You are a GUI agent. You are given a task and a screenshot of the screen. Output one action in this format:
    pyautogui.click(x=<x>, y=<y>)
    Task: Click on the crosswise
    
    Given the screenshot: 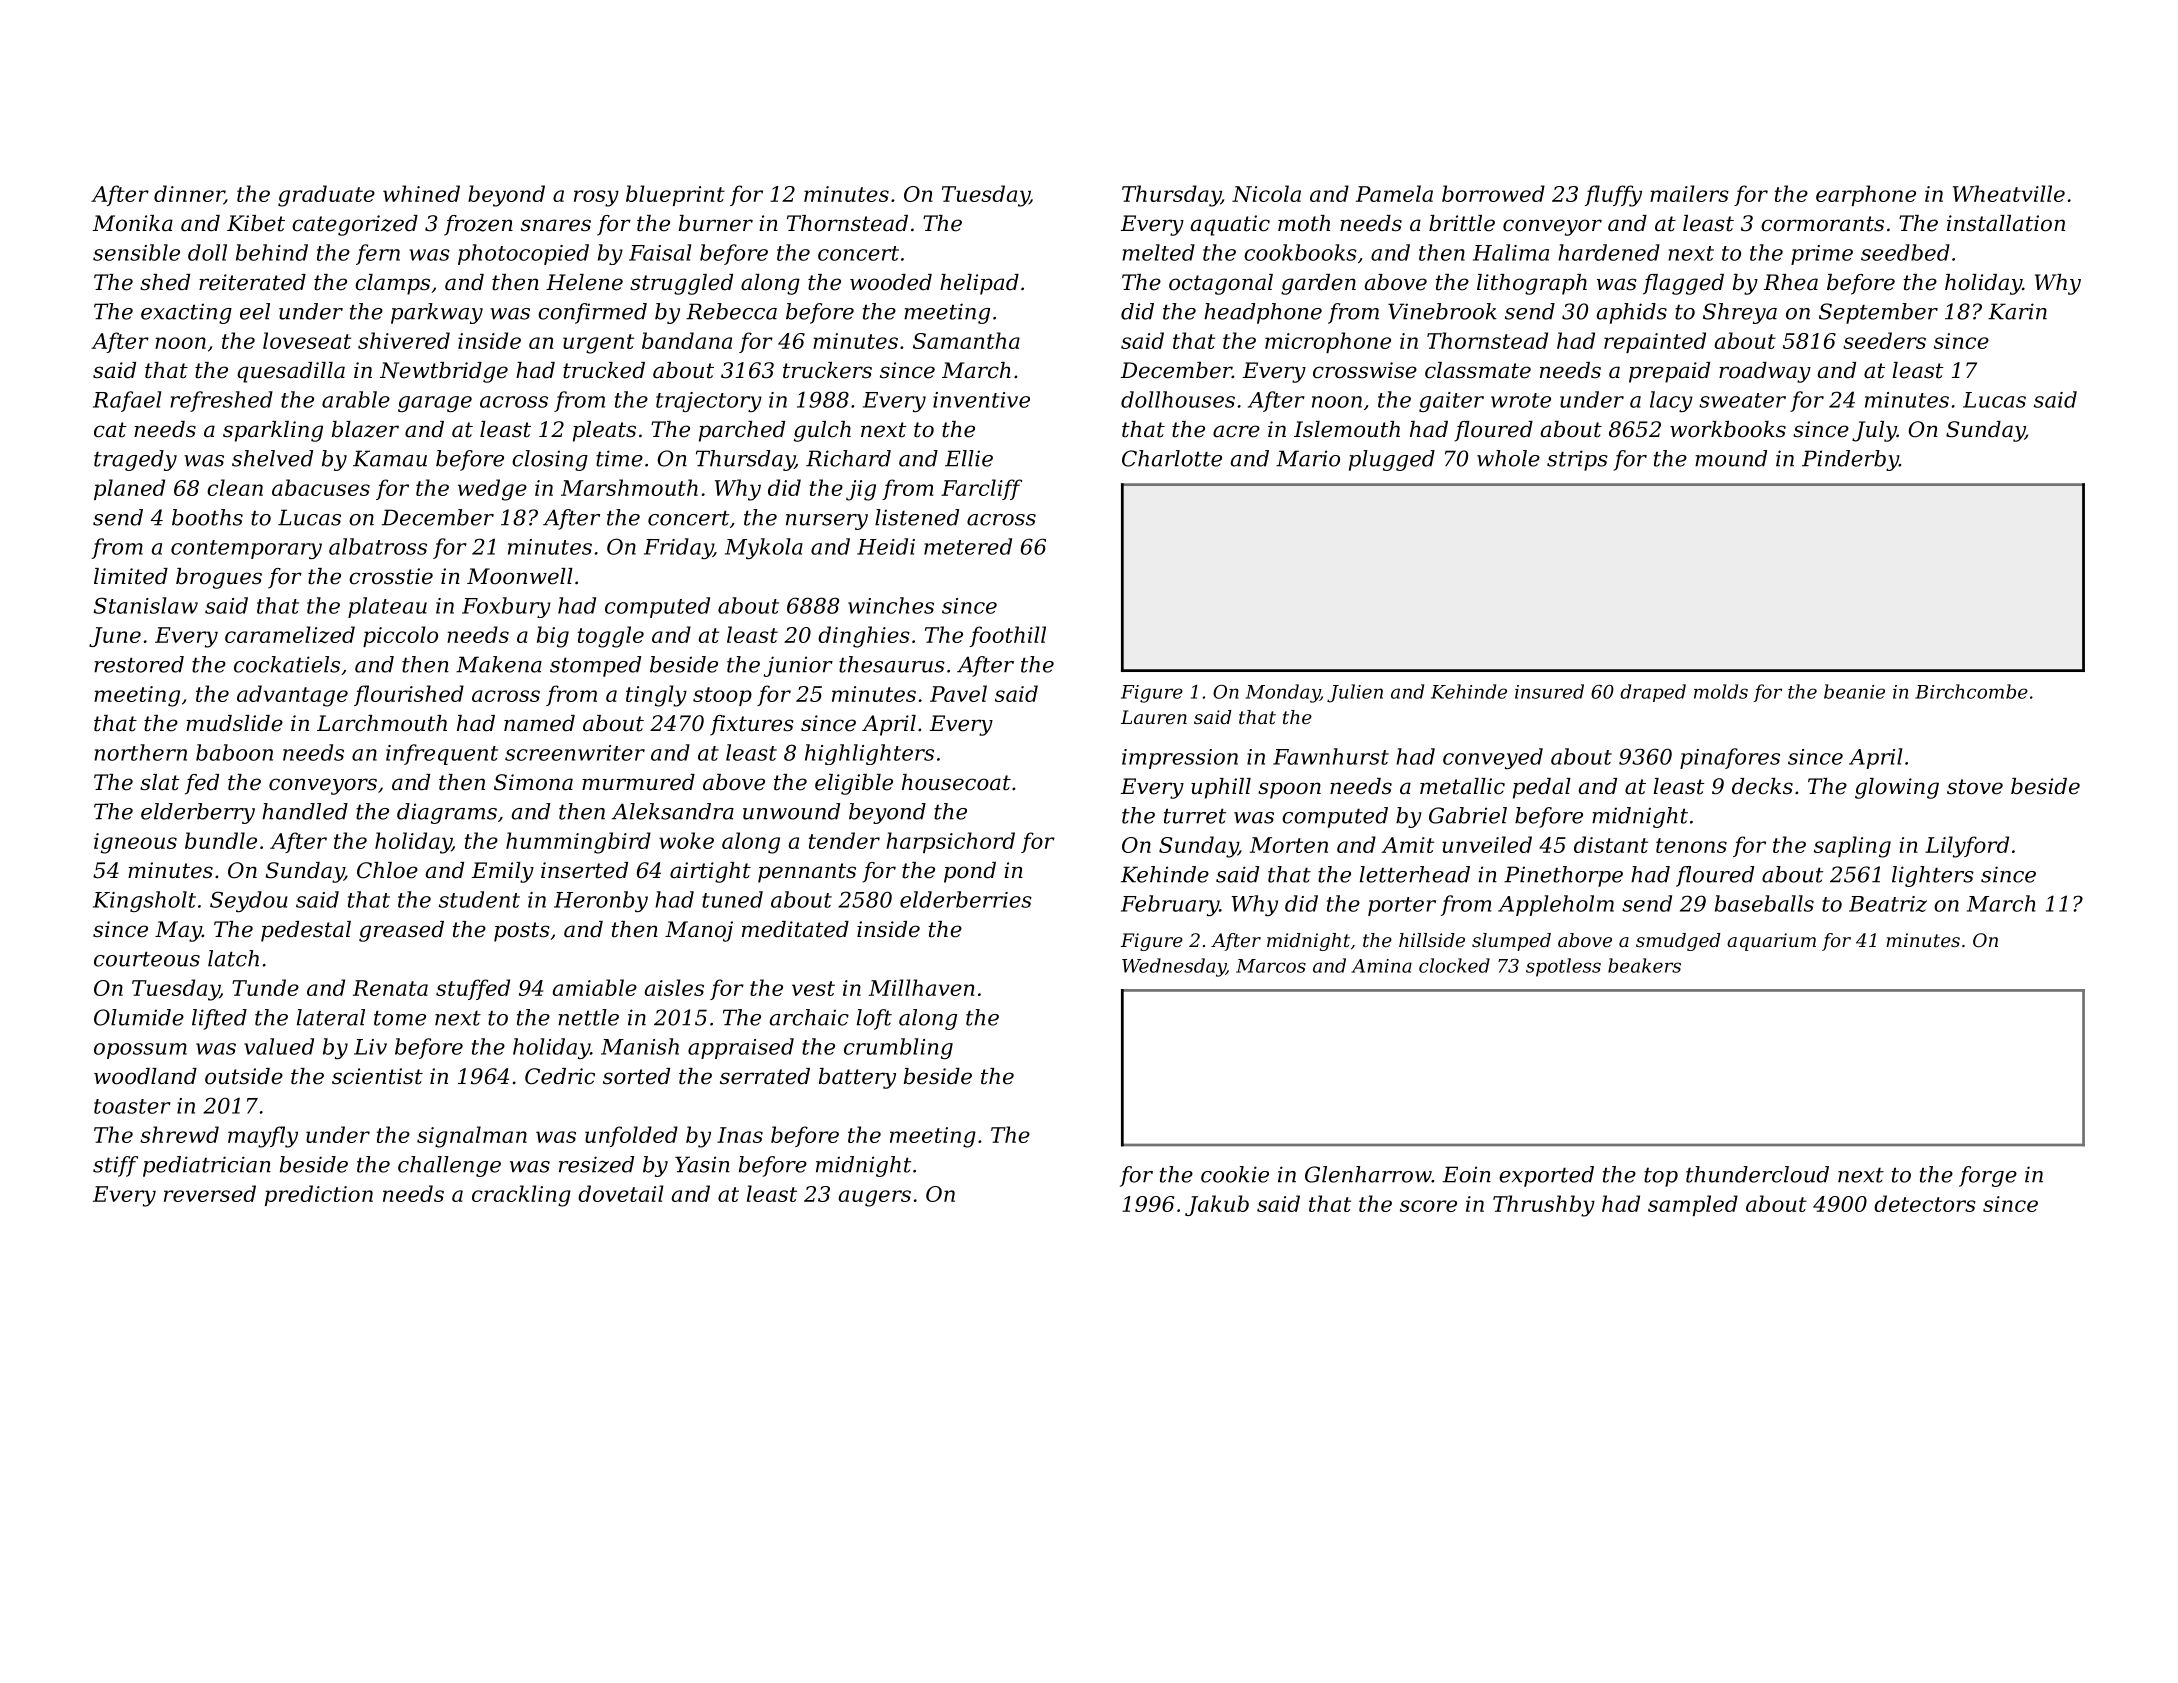 What is the action you would take?
    pyautogui.click(x=1365, y=370)
